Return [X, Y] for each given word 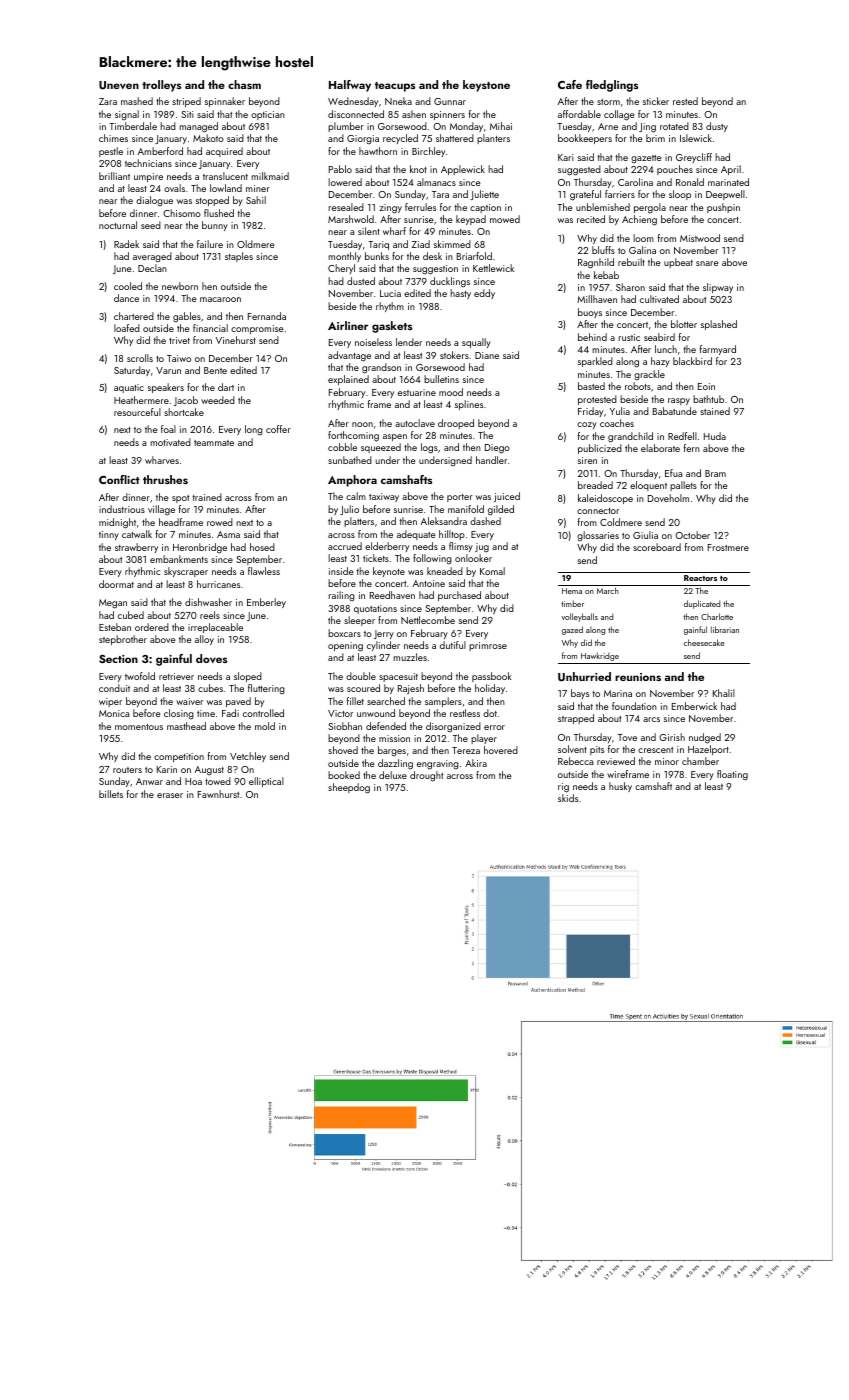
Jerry [384, 634]
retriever [176, 676]
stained [715, 411]
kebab [606, 275]
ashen [414, 114]
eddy [484, 294]
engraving [438, 765]
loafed [127, 328]
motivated [170, 442]
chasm [244, 84]
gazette [646, 159]
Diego [497, 449]
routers [127, 770]
